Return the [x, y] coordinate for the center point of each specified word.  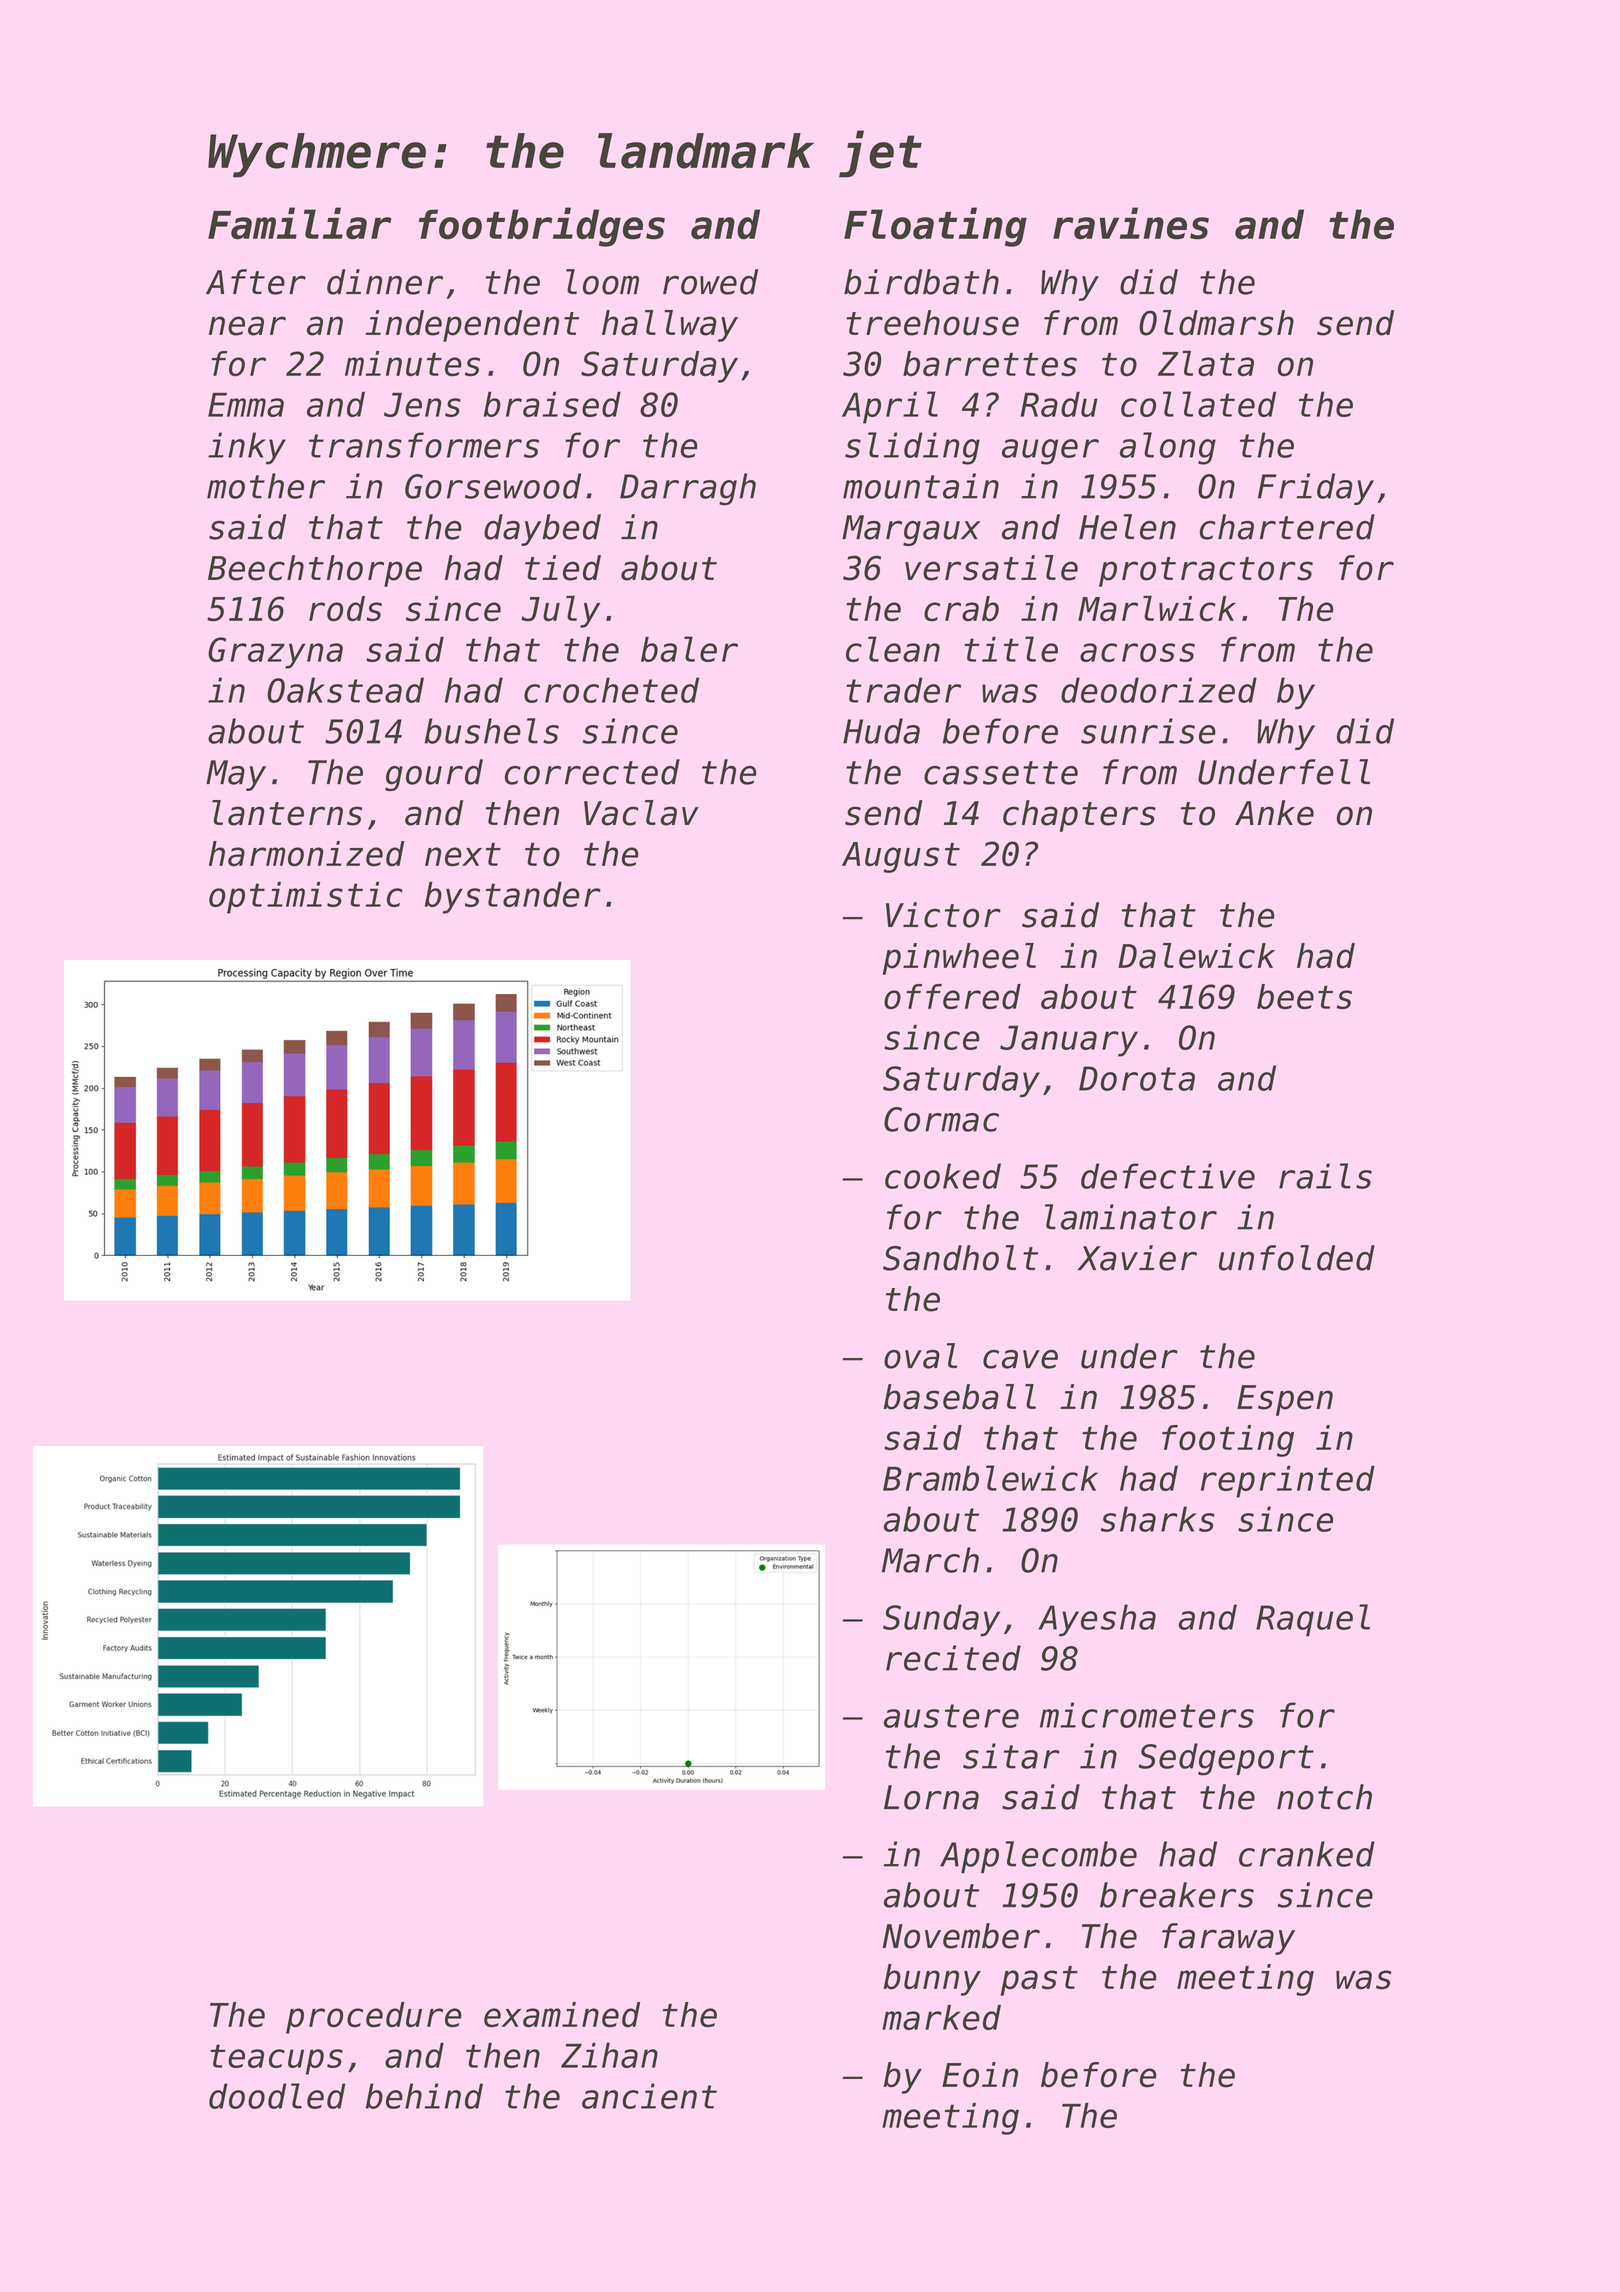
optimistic [306, 898]
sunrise [1148, 731]
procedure [374, 2018]
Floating [935, 227]
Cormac [941, 1119]
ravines [1131, 223]
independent [472, 326]
